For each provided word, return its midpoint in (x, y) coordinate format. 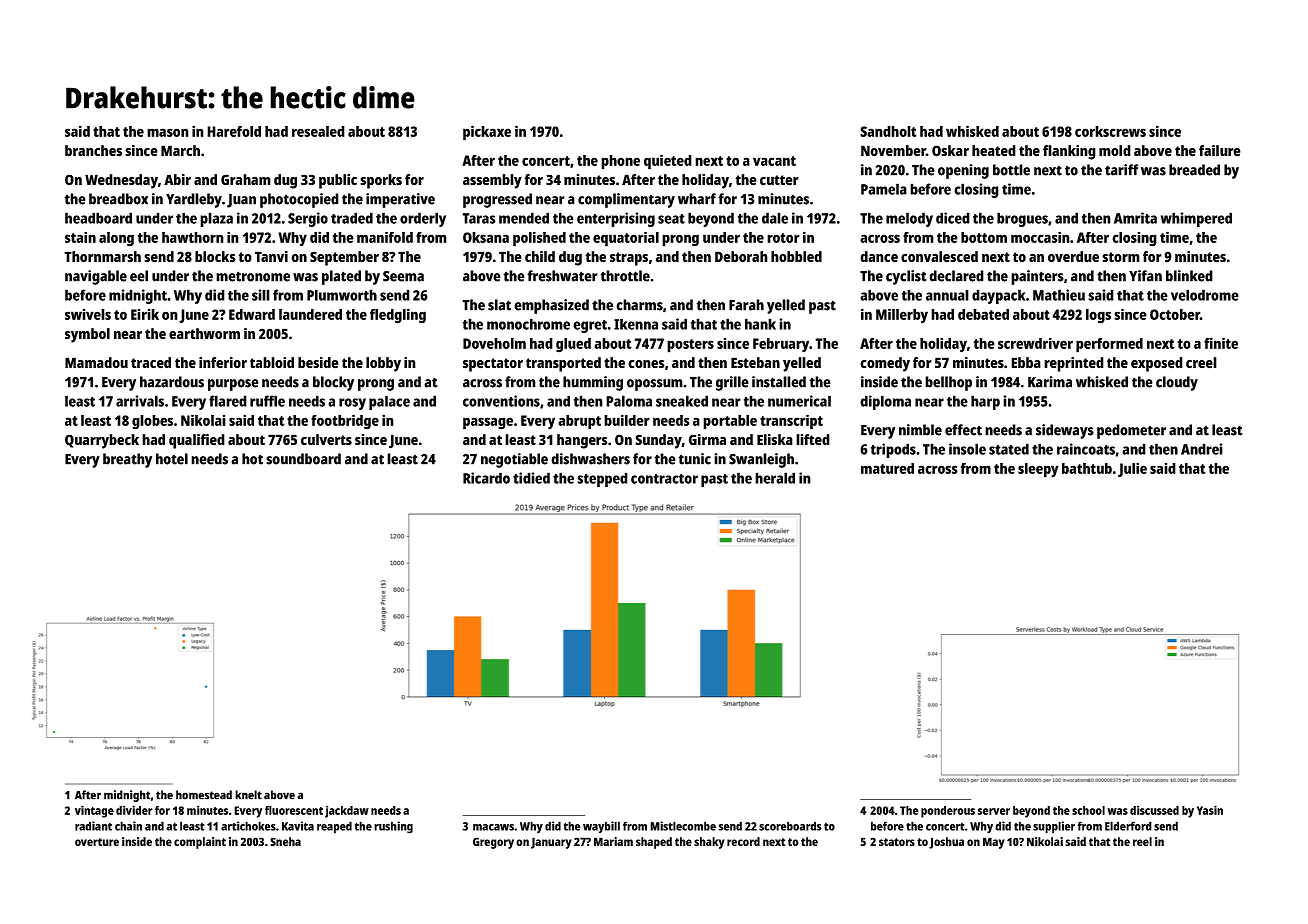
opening (963, 171)
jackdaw (347, 812)
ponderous (948, 812)
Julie (1132, 469)
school (1088, 810)
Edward (252, 314)
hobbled (796, 256)
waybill (601, 827)
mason (168, 132)
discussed (1154, 810)
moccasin (1040, 237)
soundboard (303, 459)
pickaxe (487, 133)
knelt (248, 795)
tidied (531, 478)
